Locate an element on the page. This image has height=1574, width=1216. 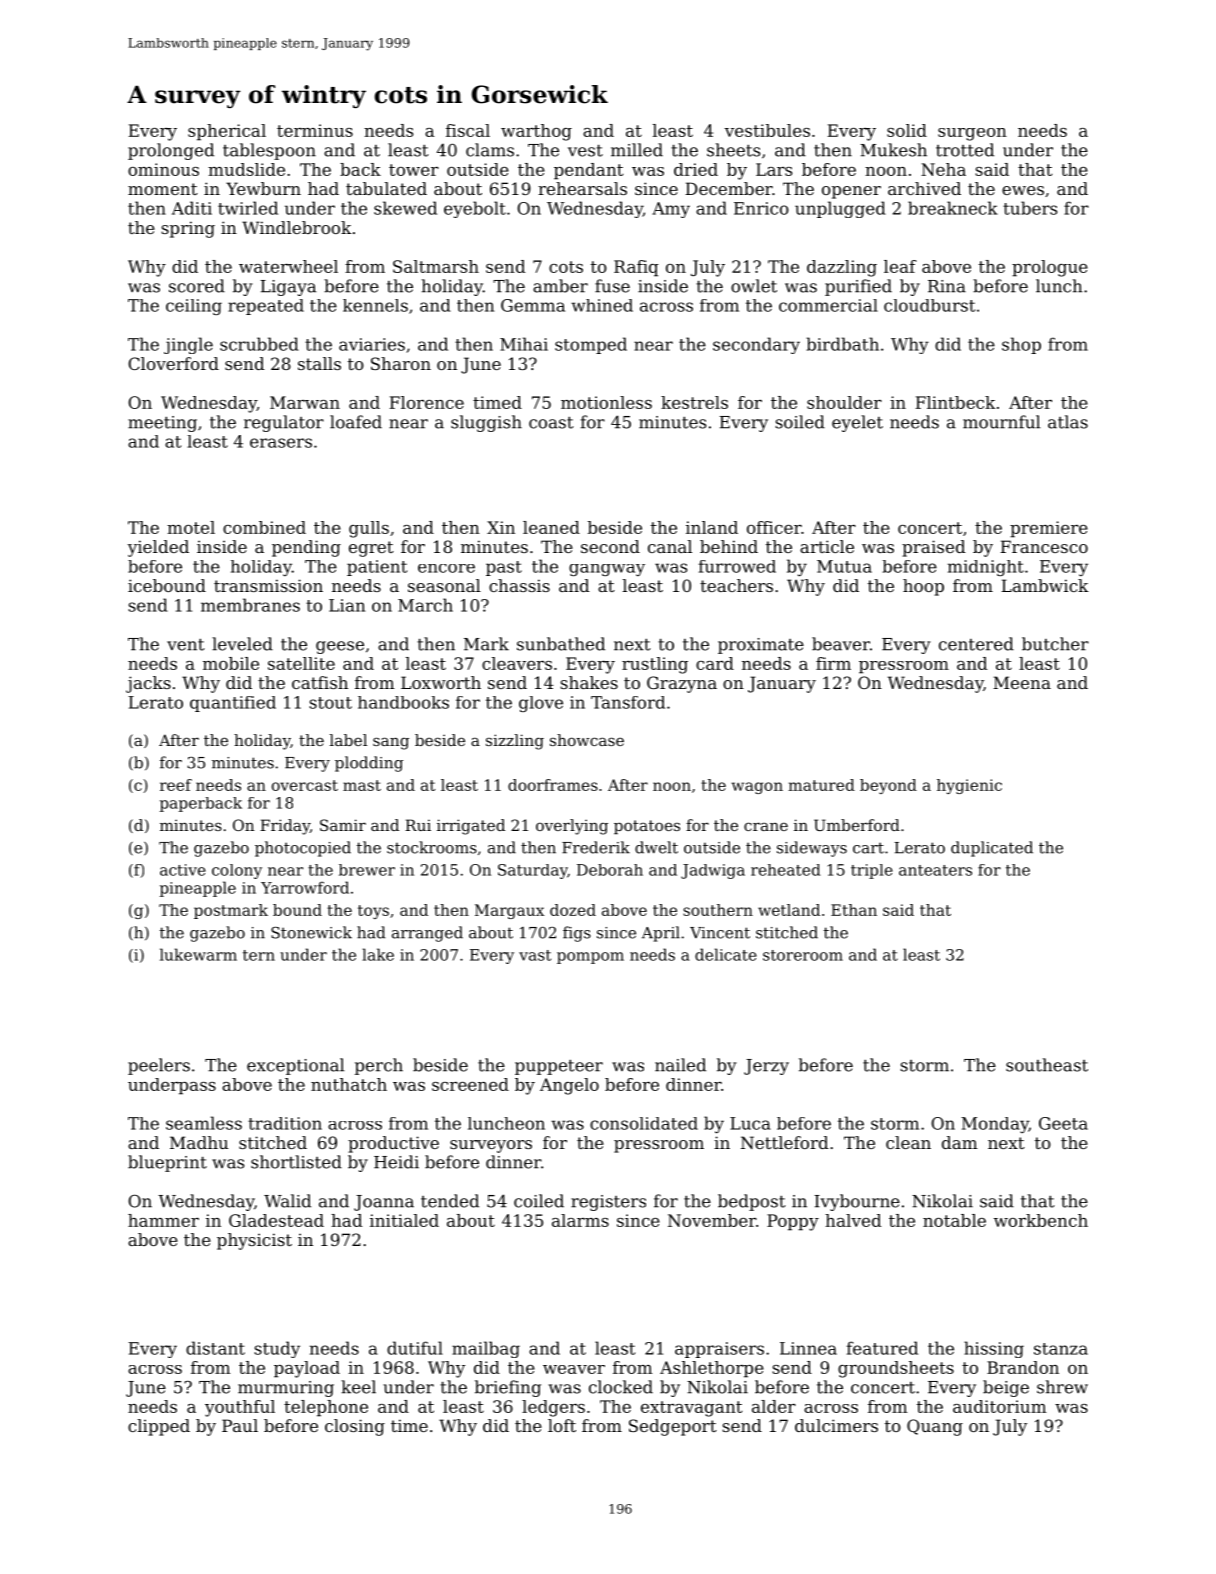
surgeon is located at coordinates (972, 134).
